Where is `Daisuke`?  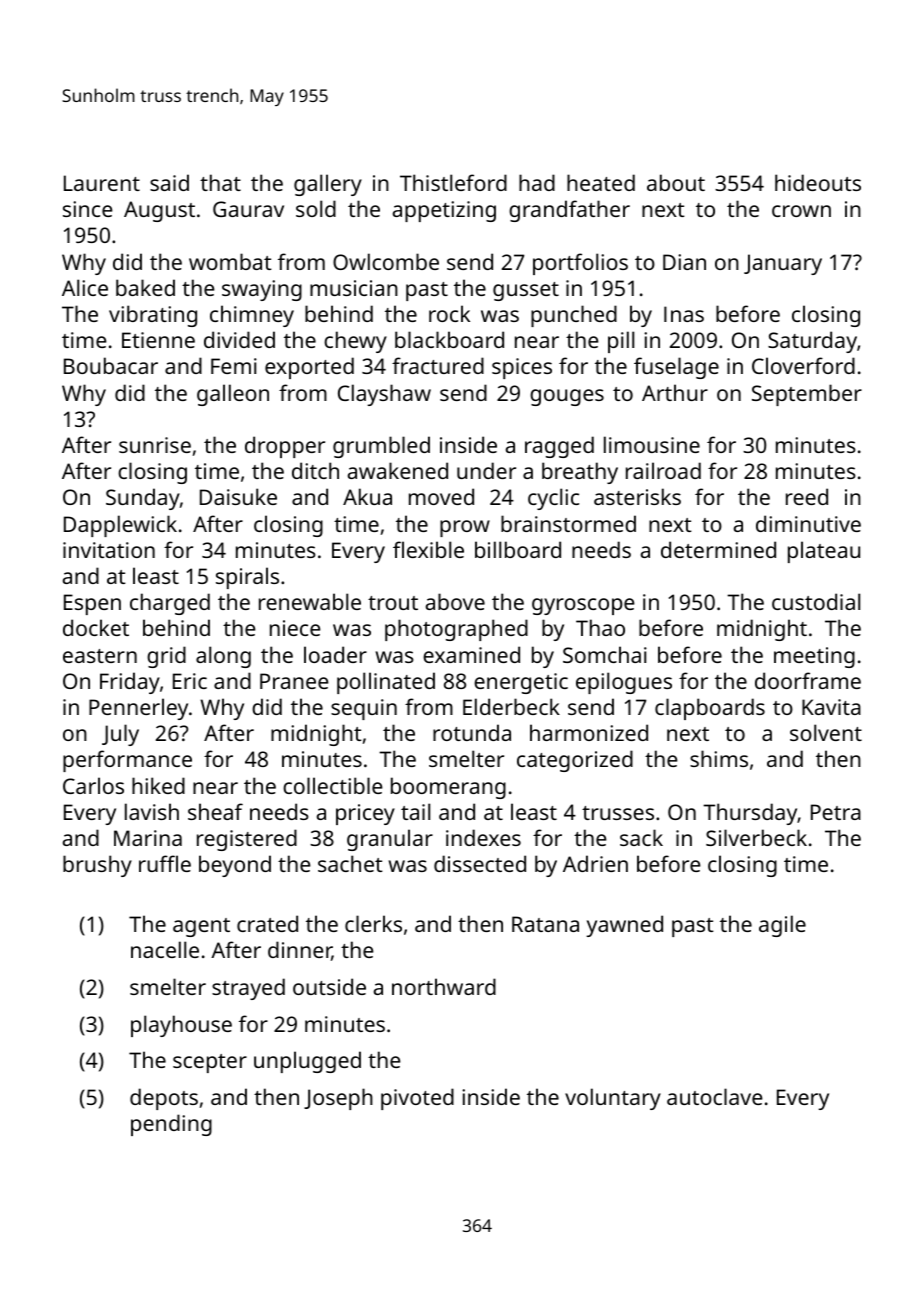 Daisuke is located at coordinates (238, 496).
